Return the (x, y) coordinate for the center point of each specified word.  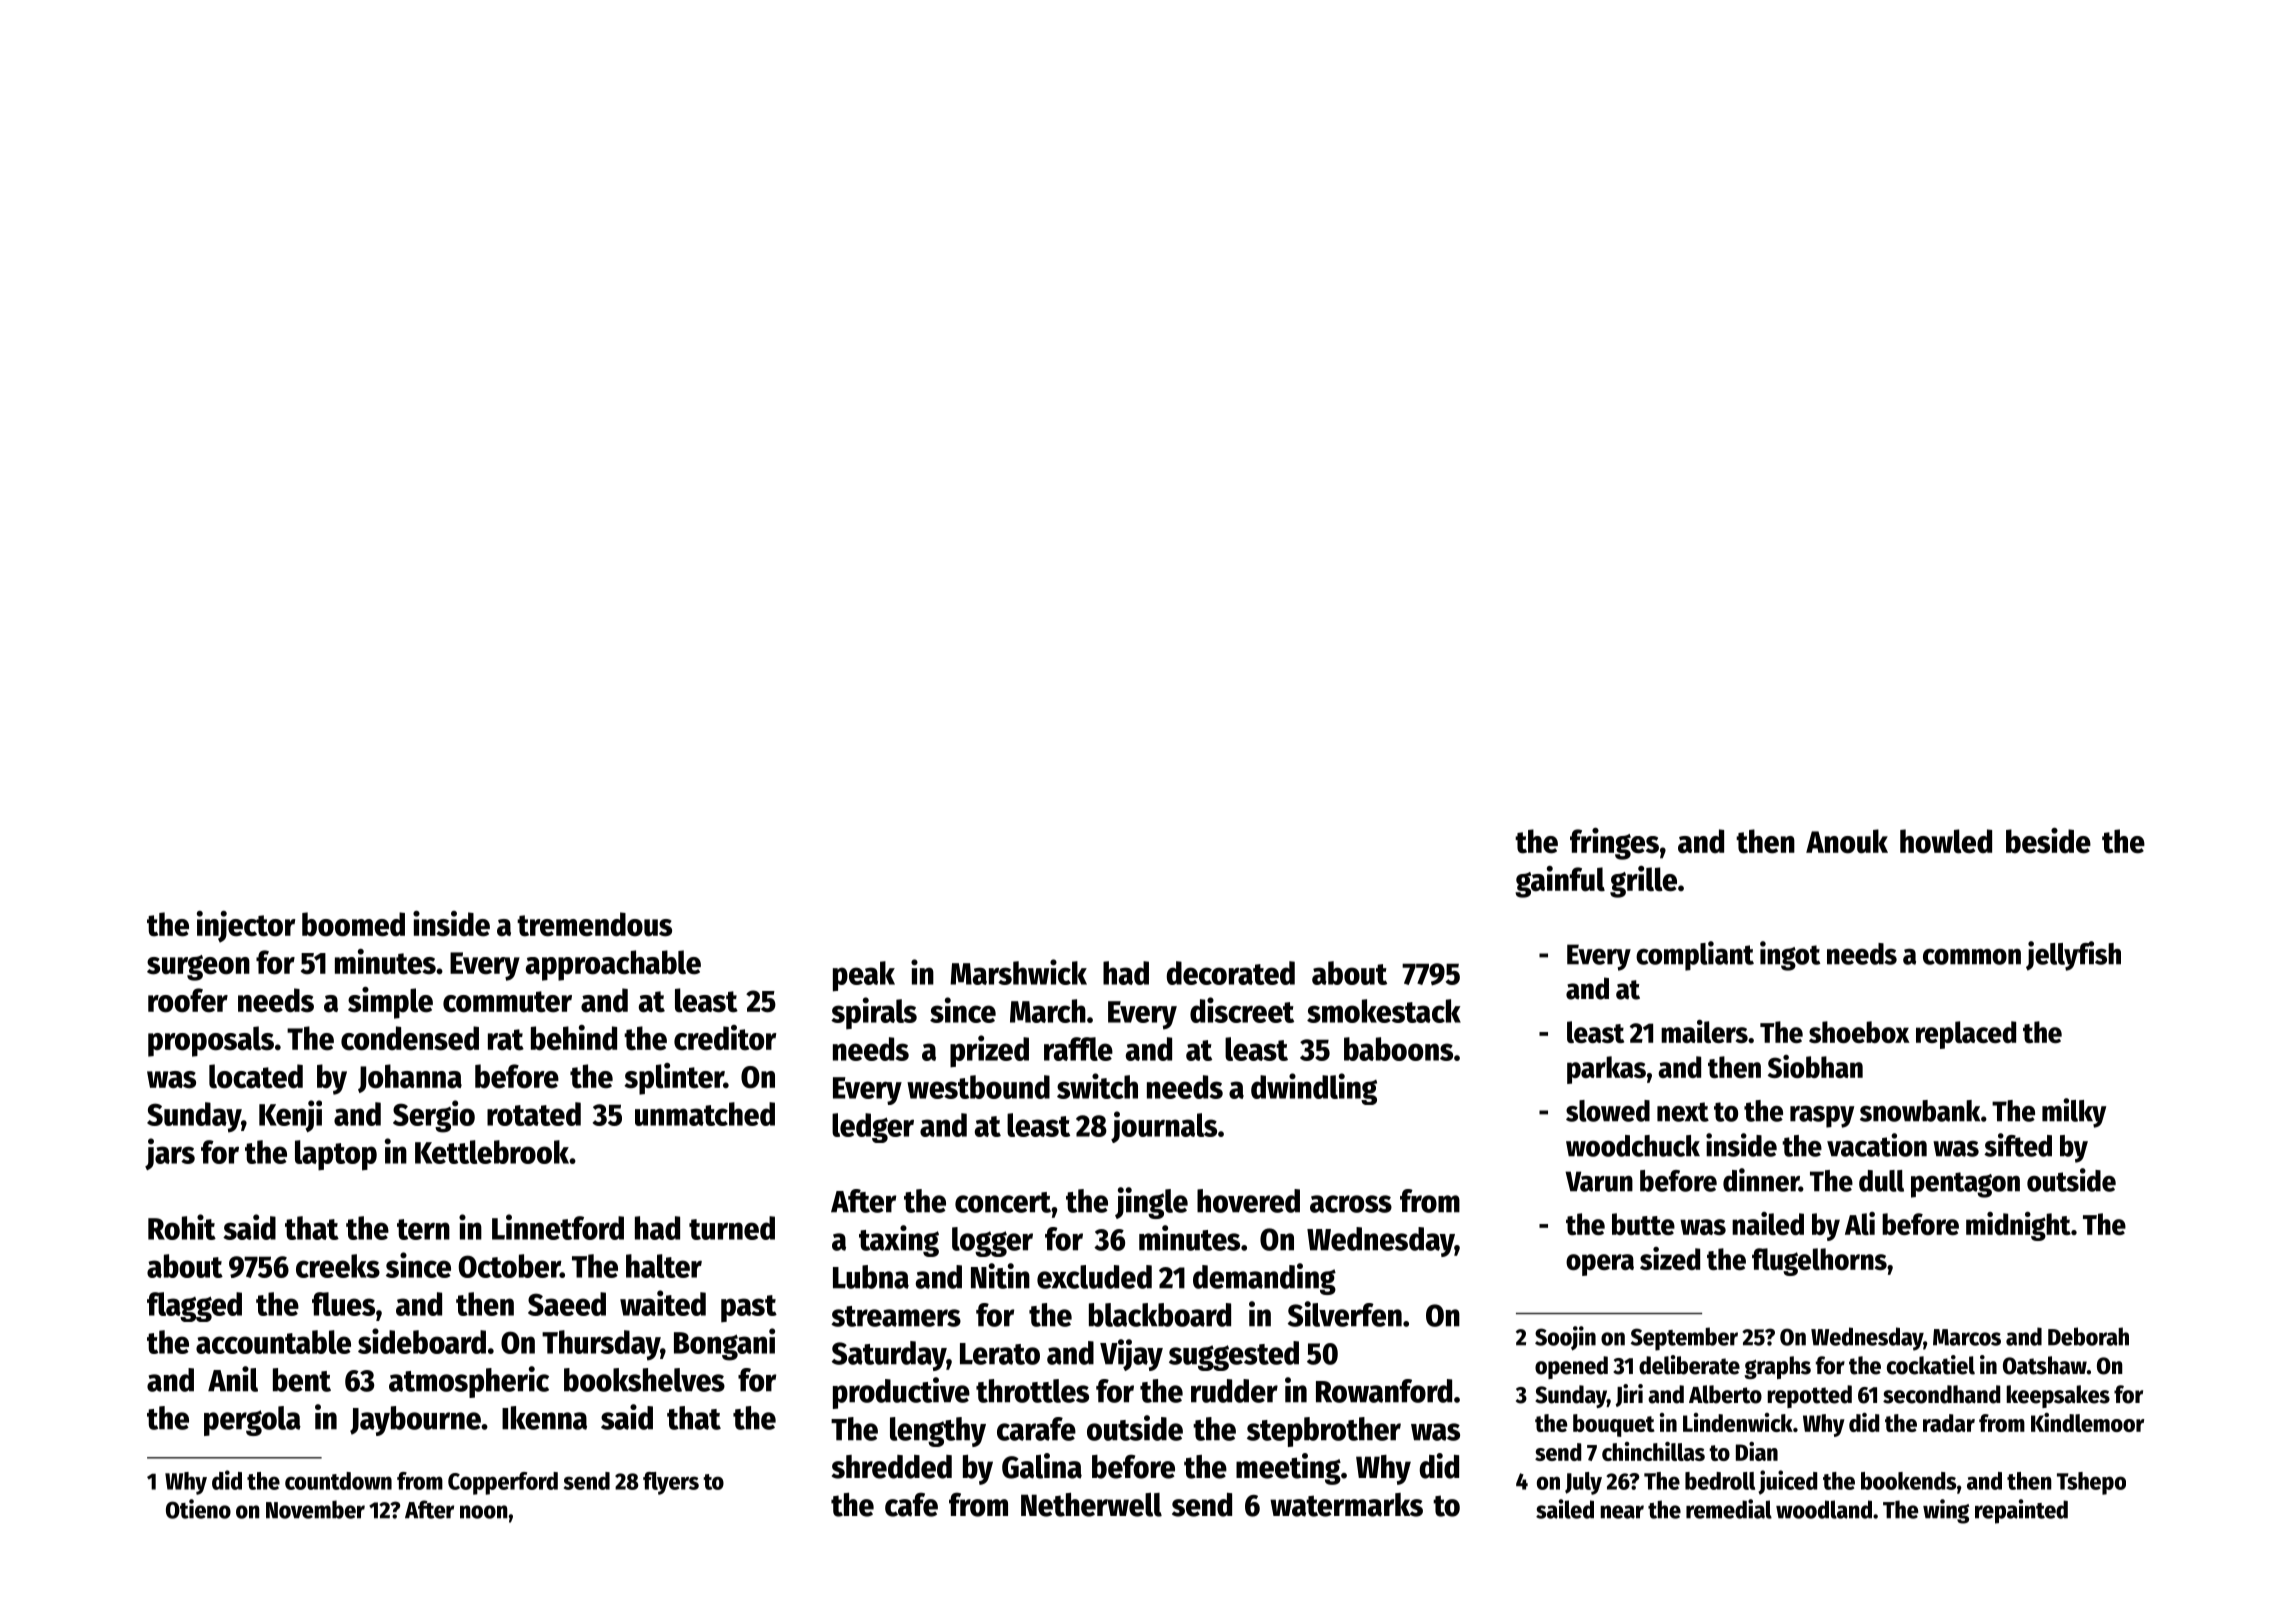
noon (484, 1512)
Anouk (1847, 841)
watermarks (1346, 1505)
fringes (1614, 844)
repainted (2021, 1511)
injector (246, 927)
